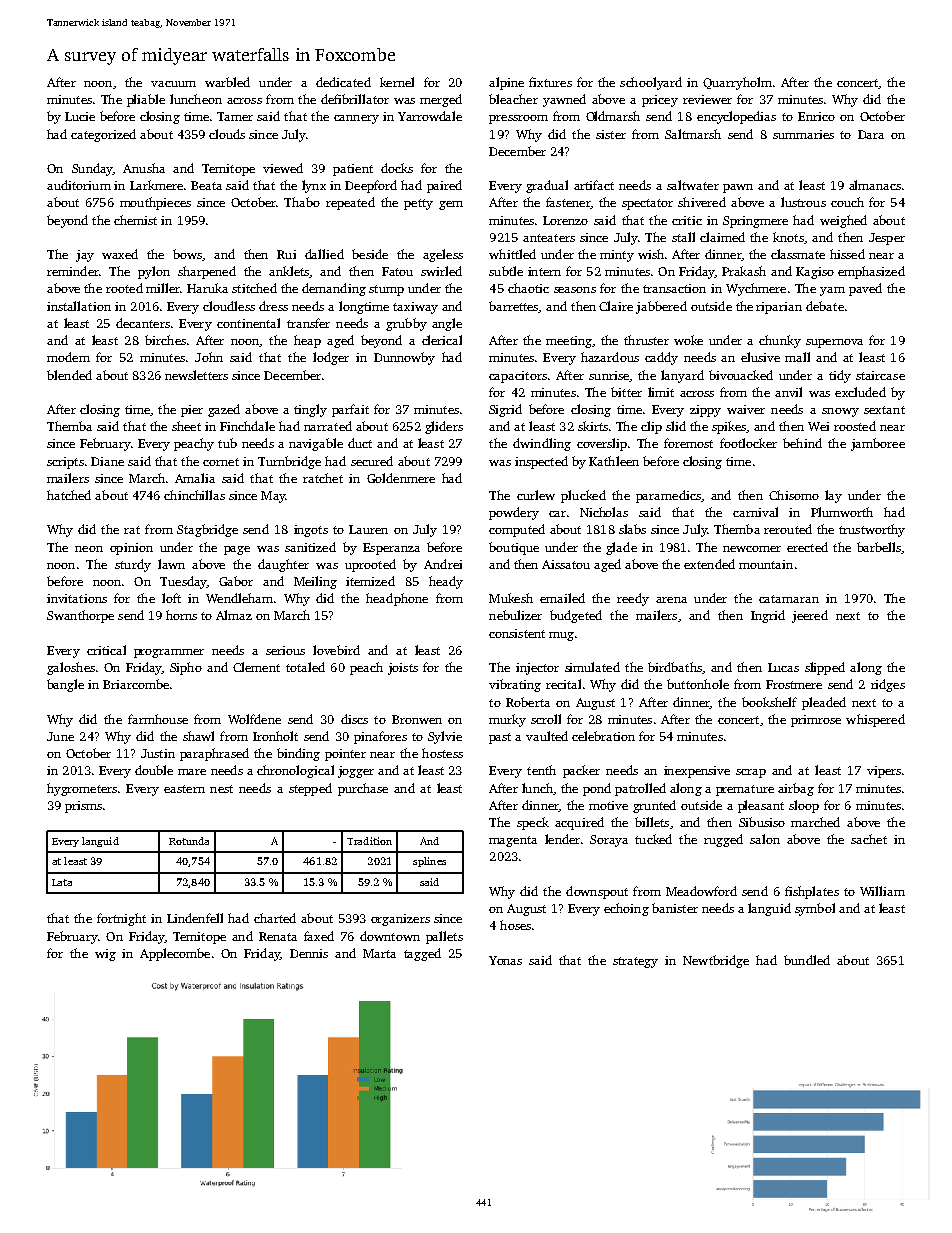 The height and width of the page is (1233, 952). What do you see at coordinates (737, 83) in the page?
I see `Quarryholm` at bounding box center [737, 83].
